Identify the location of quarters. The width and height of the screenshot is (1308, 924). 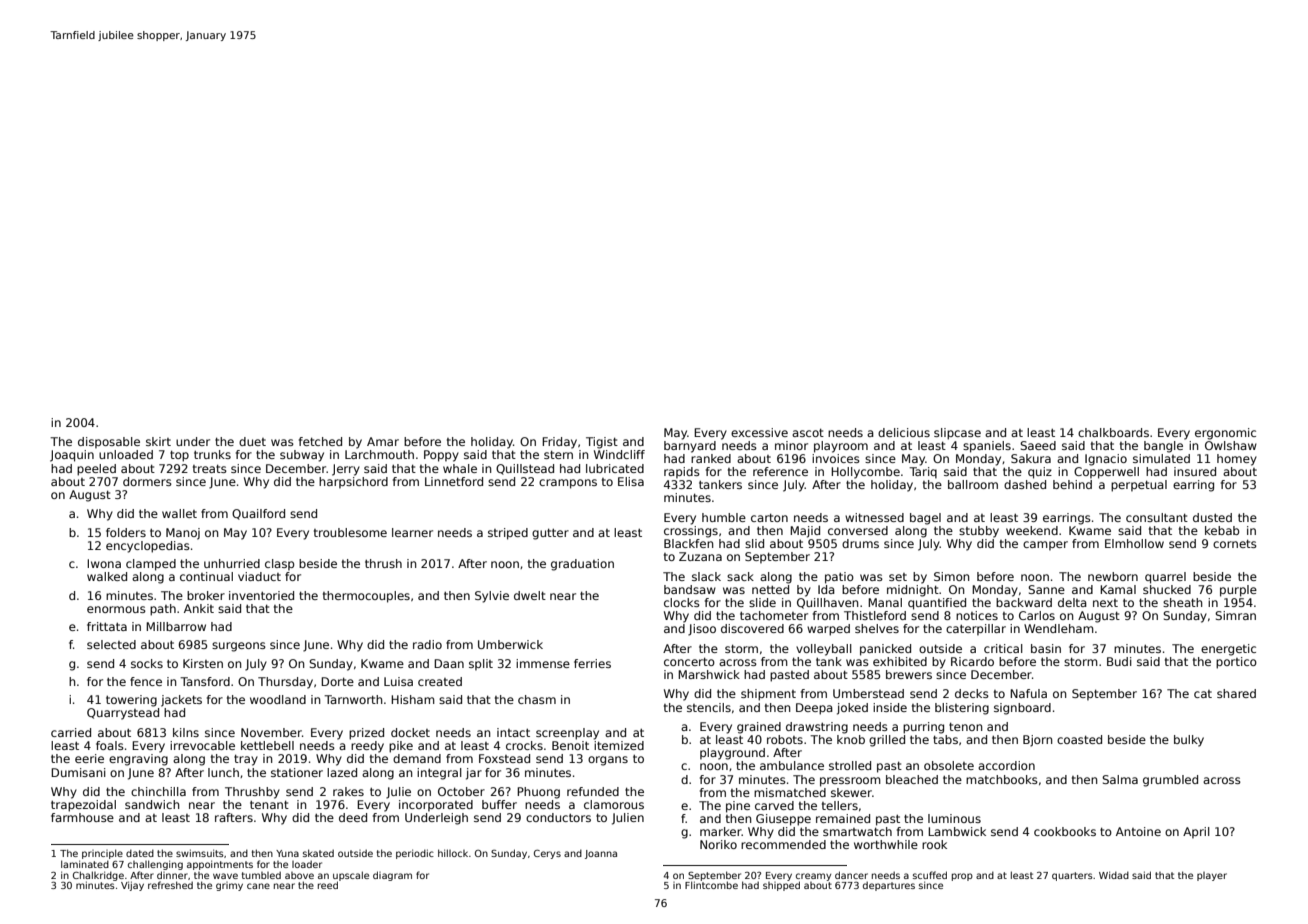
(1072, 876).
